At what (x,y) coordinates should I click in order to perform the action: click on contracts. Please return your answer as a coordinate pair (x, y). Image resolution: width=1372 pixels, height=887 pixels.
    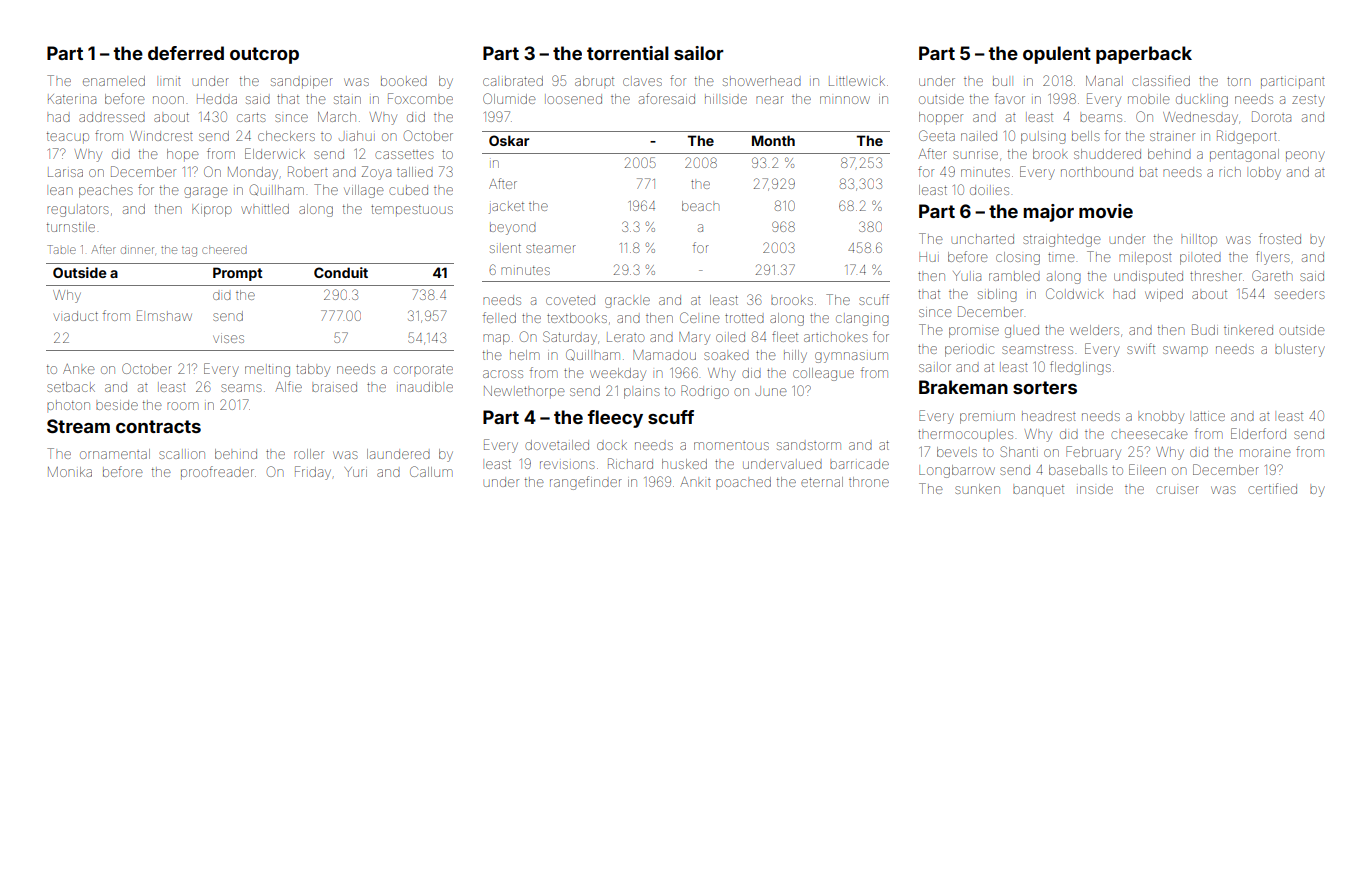
    Looking at the image, I should click on (158, 426).
